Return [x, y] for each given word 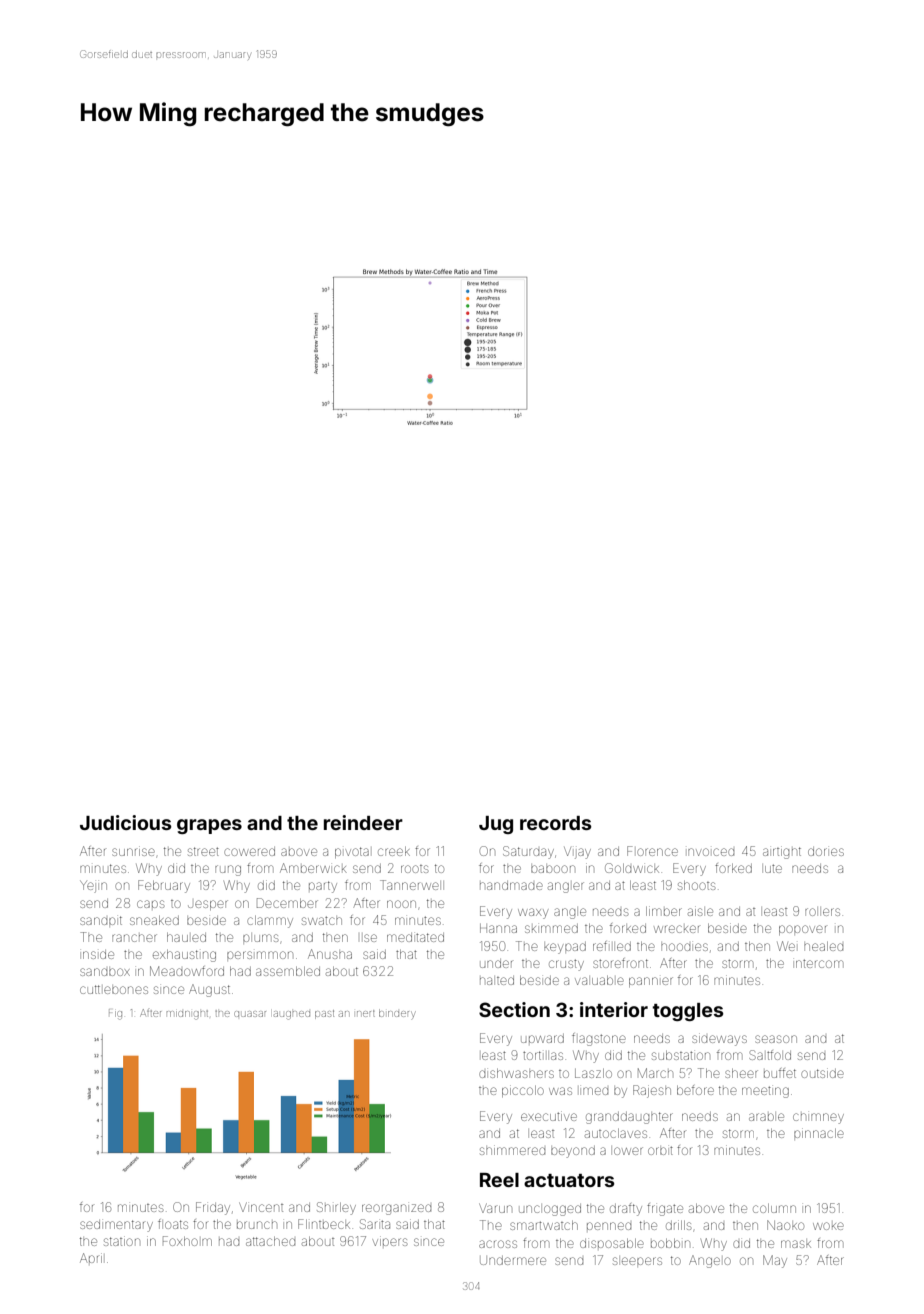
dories [826, 851]
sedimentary [116, 1226]
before [695, 1090]
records [556, 823]
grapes [209, 826]
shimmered [512, 1150]
